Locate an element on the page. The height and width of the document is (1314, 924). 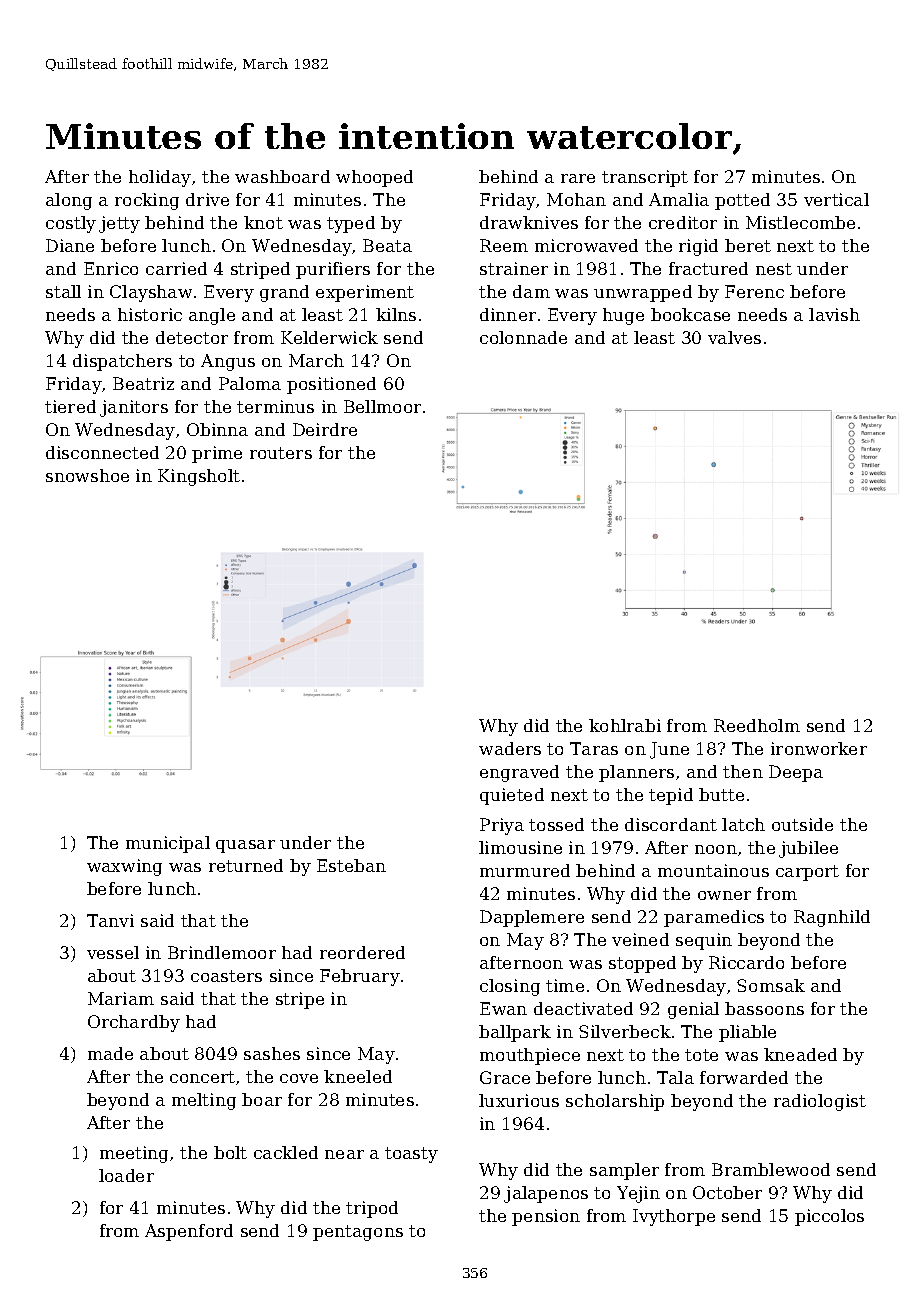
lavish is located at coordinates (834, 314).
